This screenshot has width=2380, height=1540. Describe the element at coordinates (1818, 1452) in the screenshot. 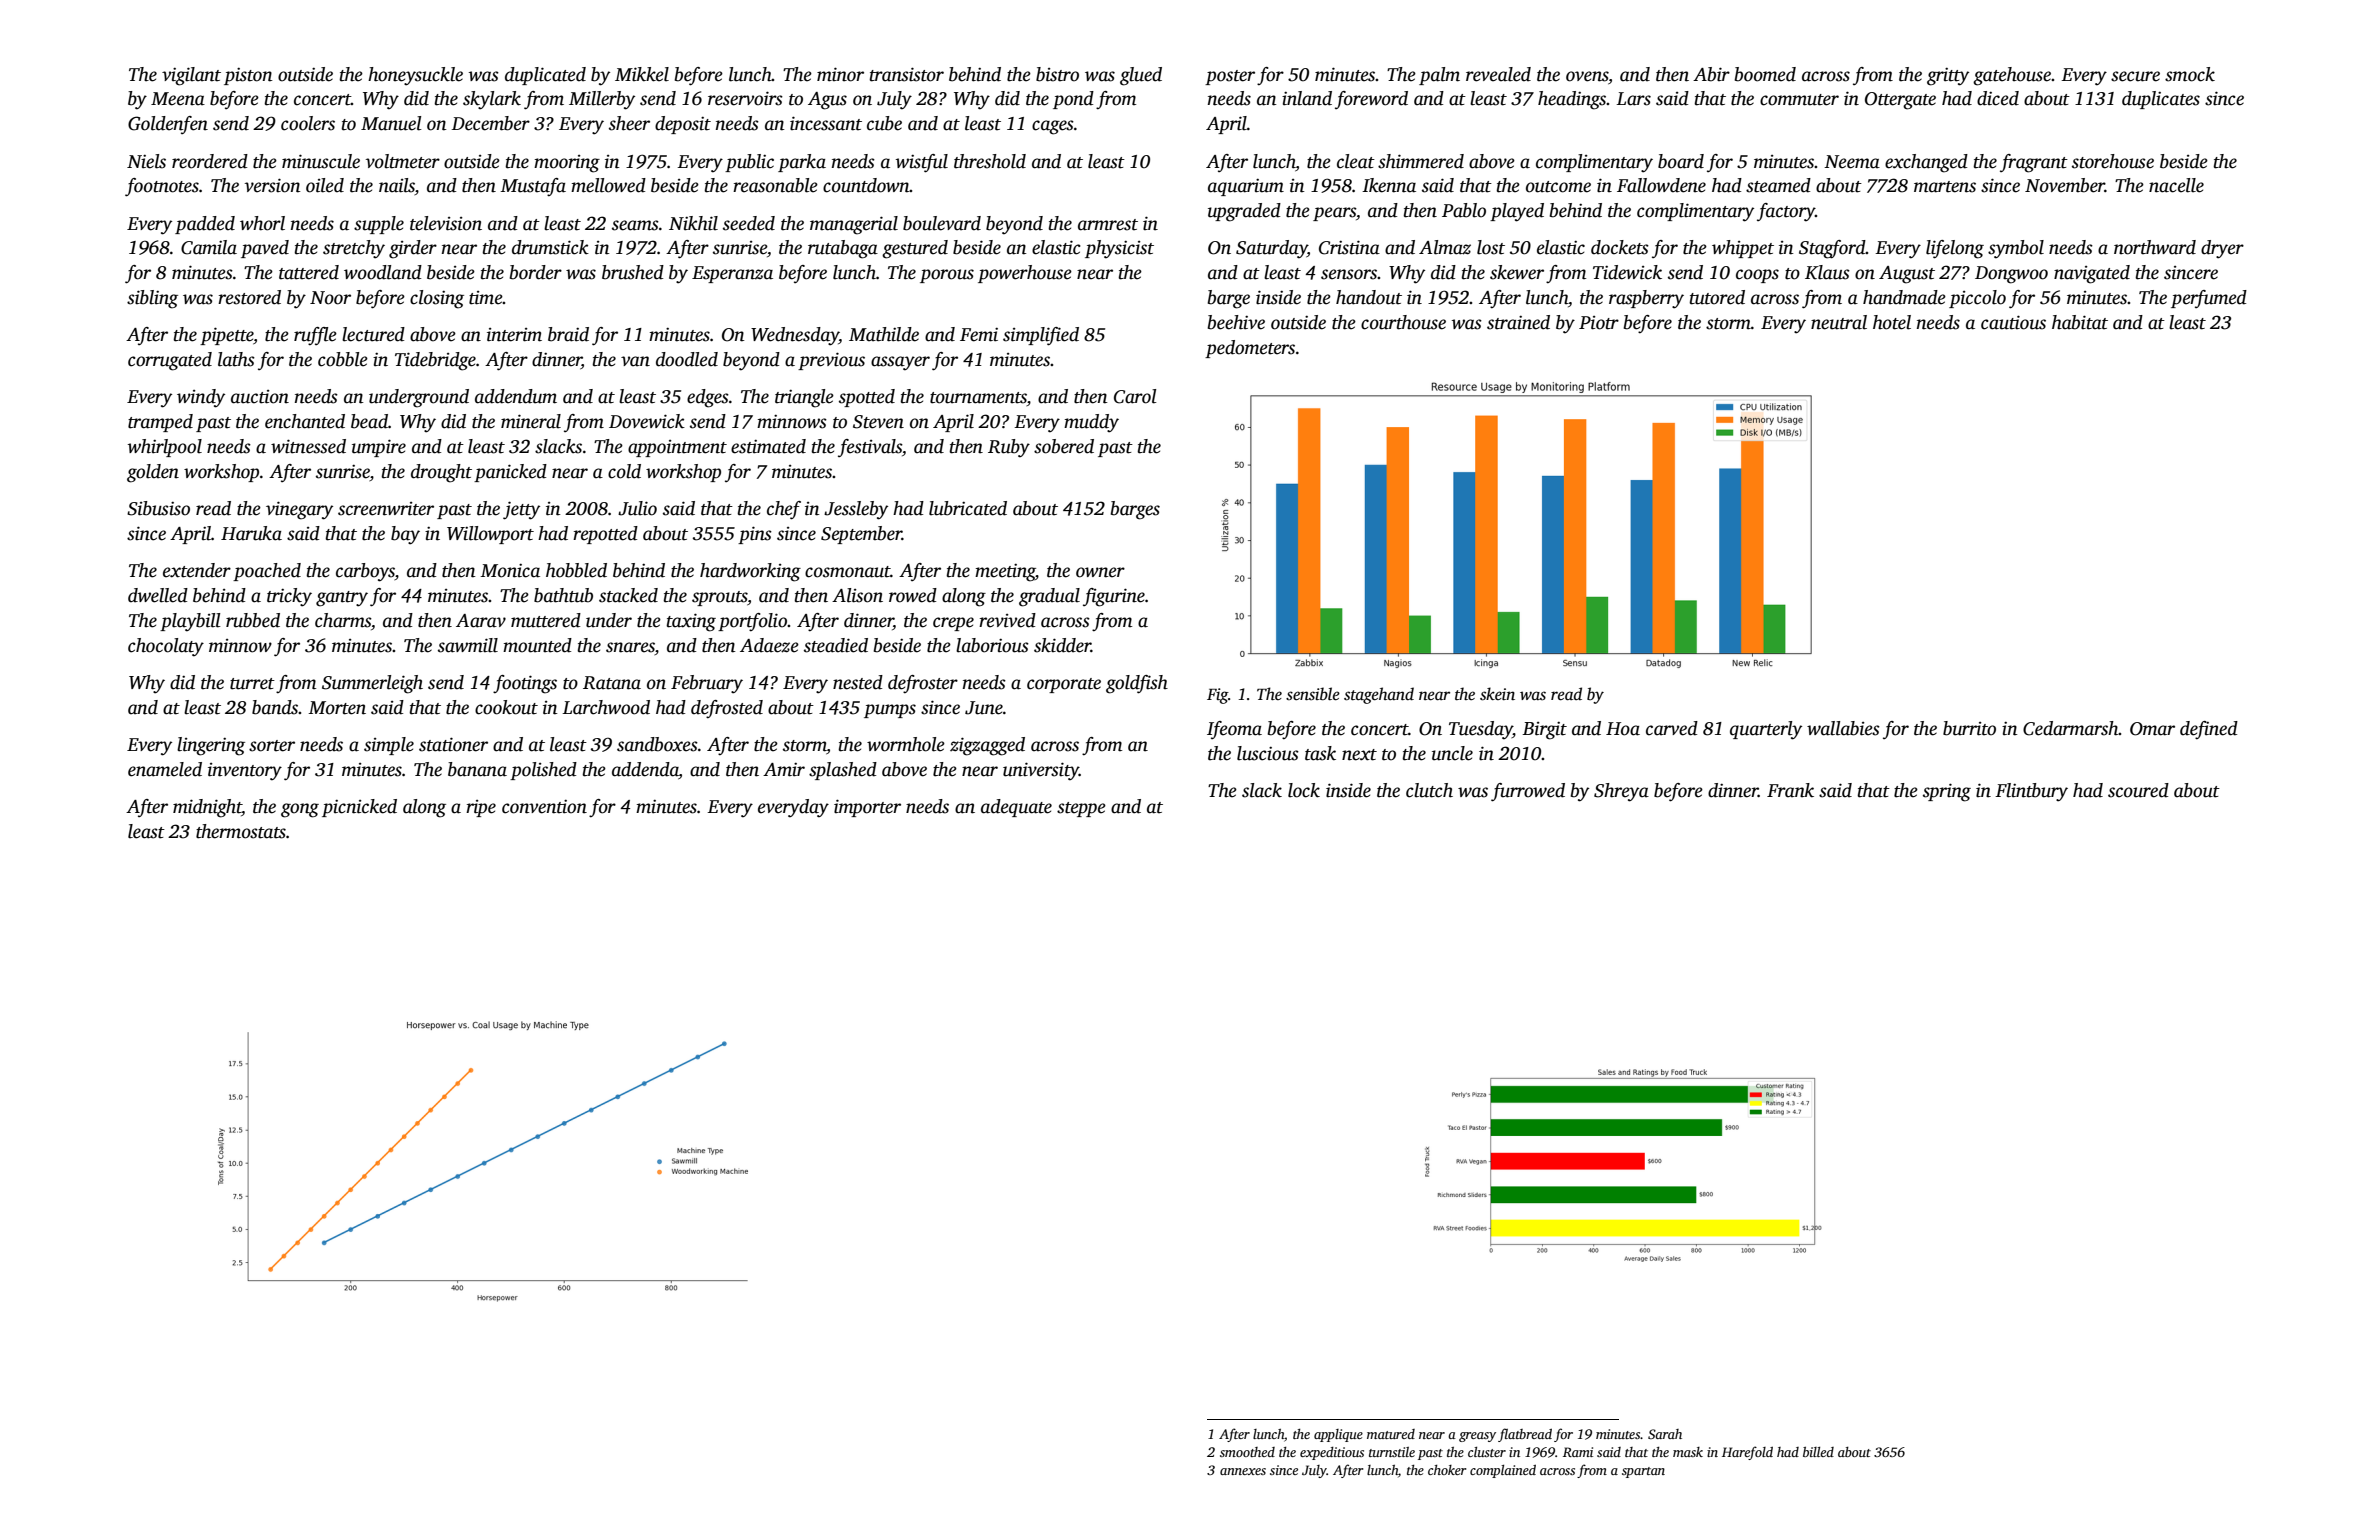

I see `billed` at that location.
